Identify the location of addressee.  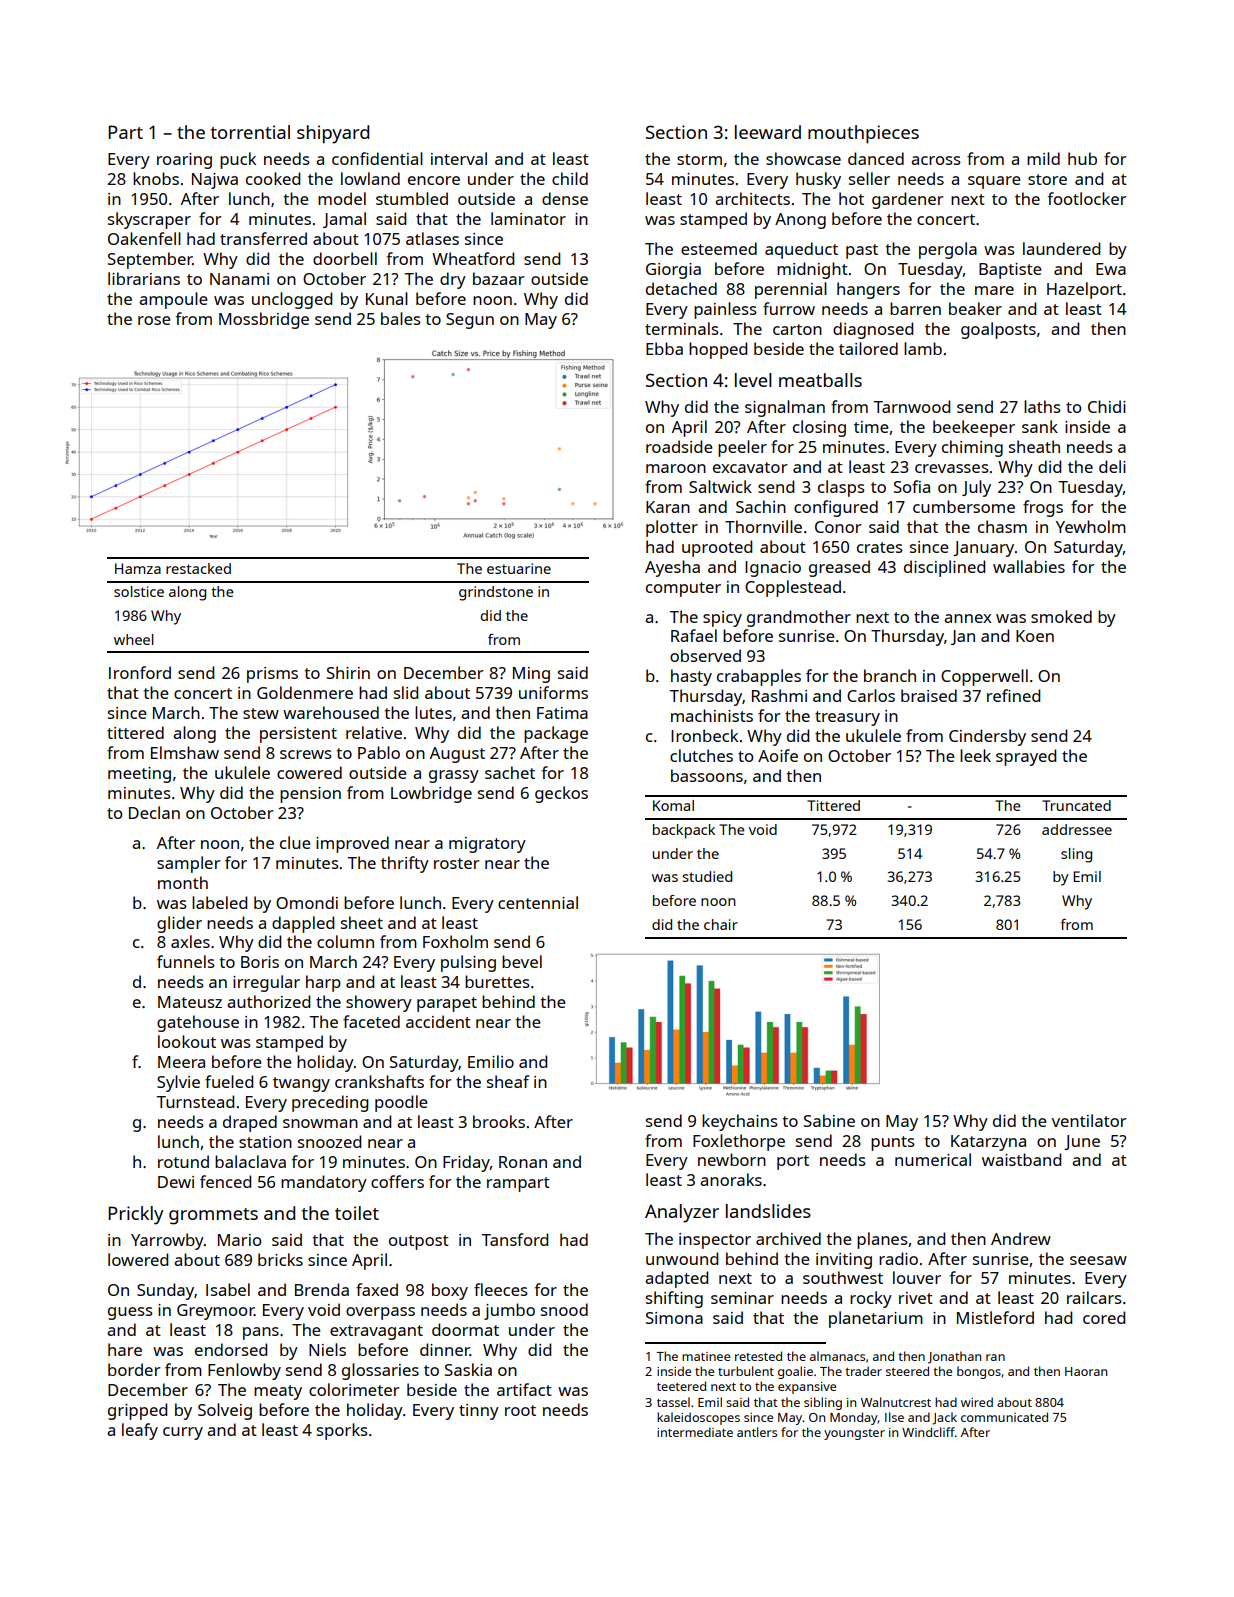
(1077, 829).
